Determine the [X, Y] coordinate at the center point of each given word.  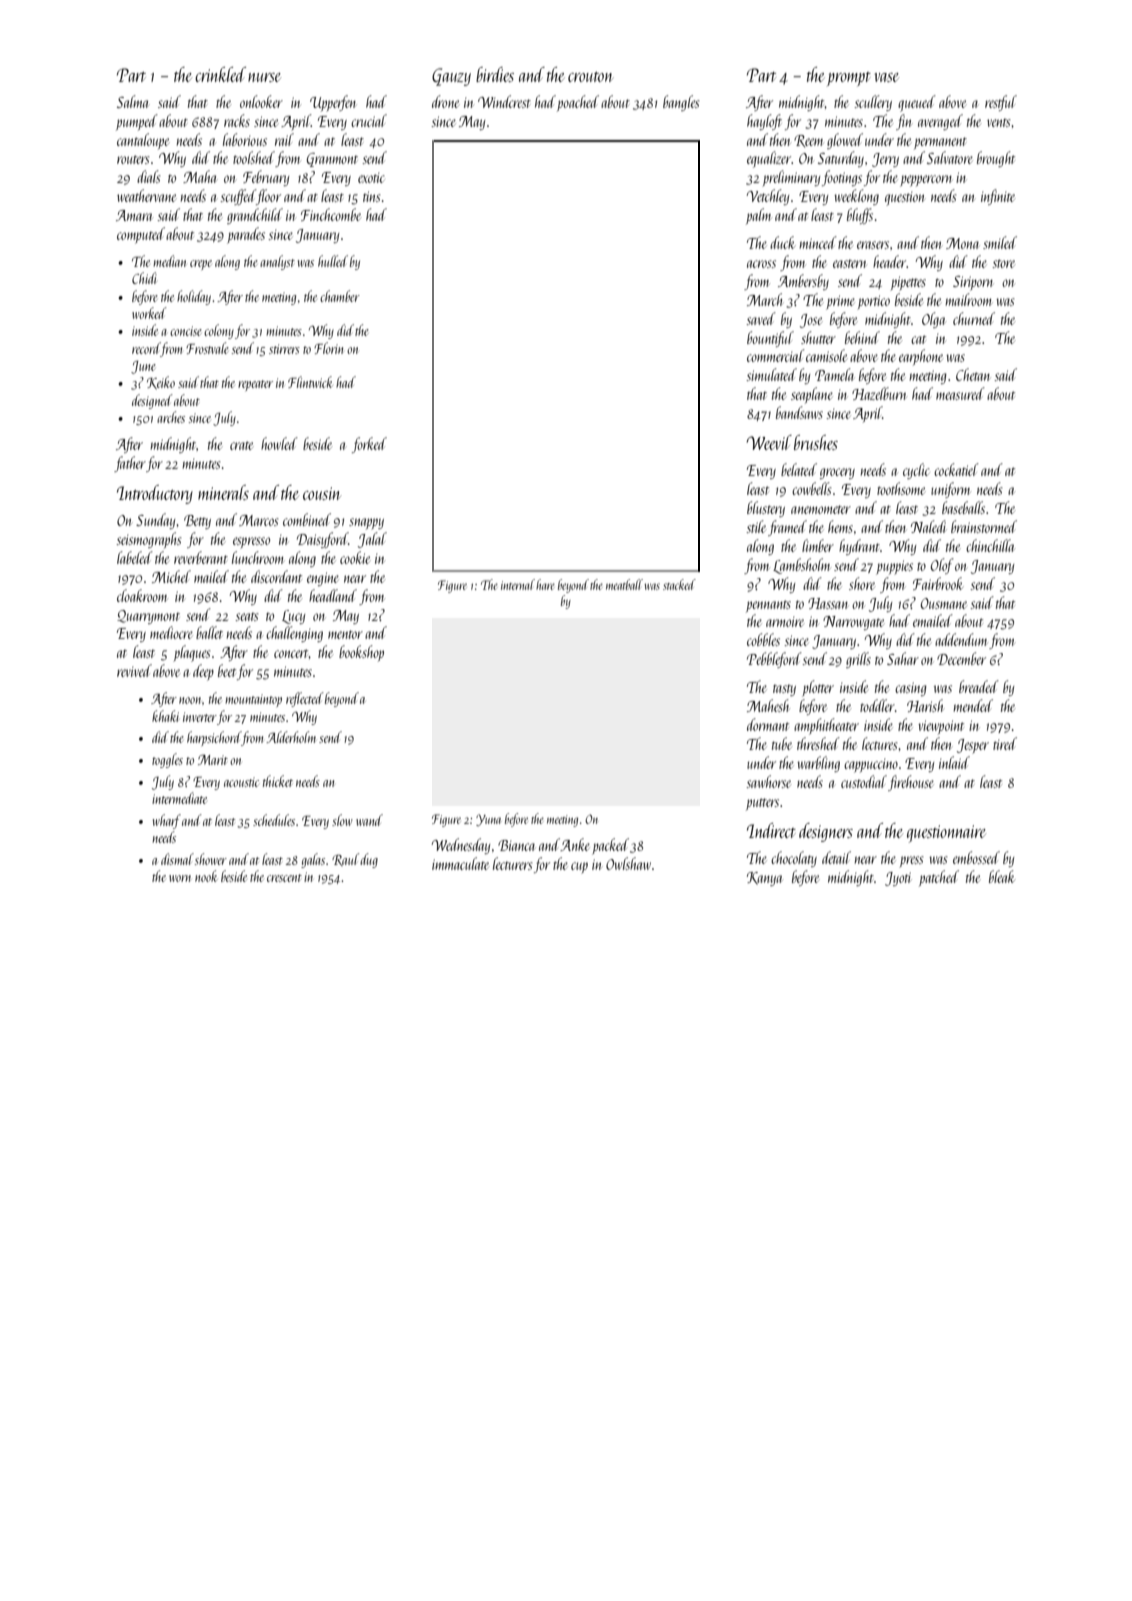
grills [858, 660]
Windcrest [504, 101]
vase [886, 77]
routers [133, 159]
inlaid [954, 762]
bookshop [361, 653]
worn [180, 878]
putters [762, 804]
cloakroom [142, 595]
